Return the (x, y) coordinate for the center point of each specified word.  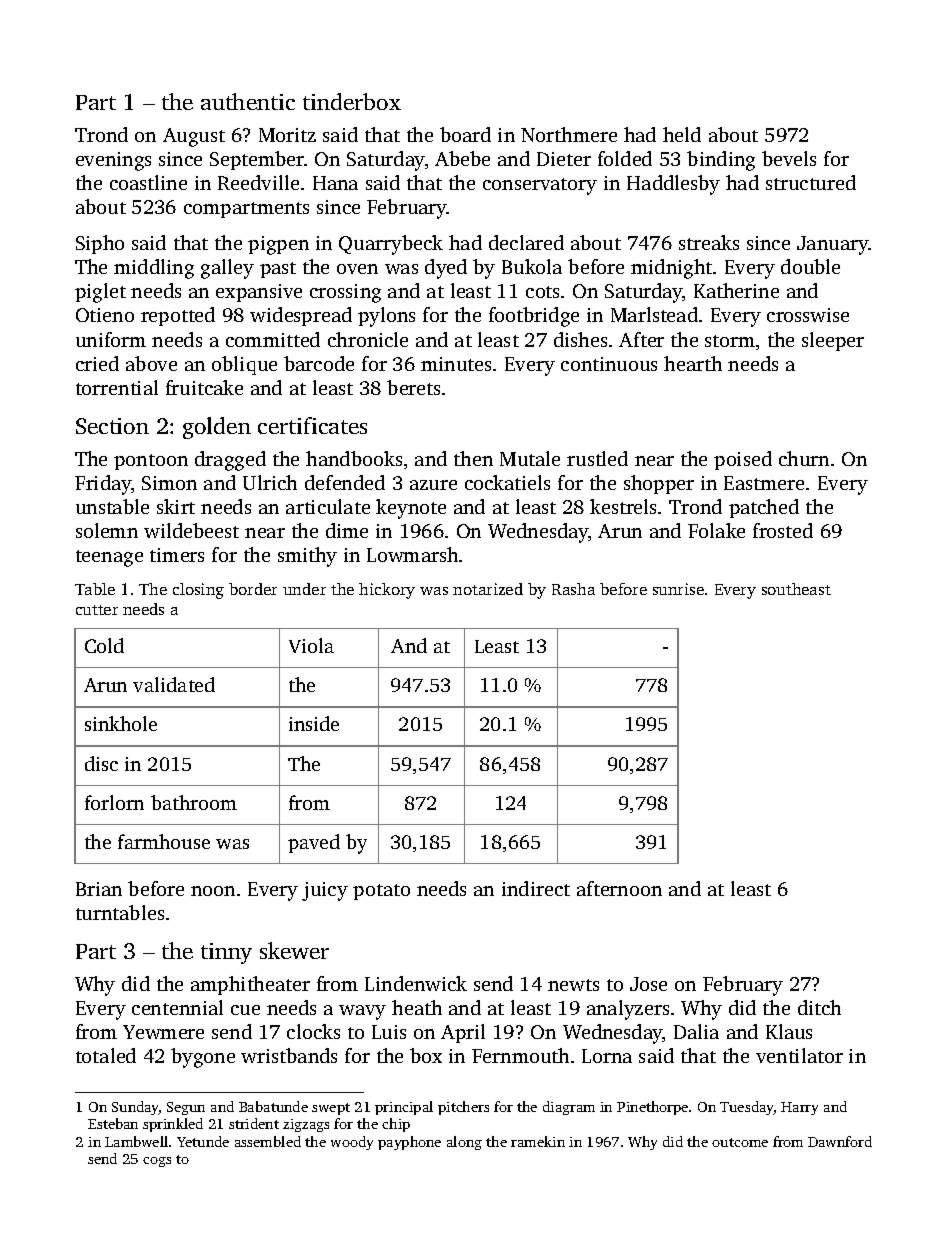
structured (811, 182)
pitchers (463, 1108)
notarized (488, 589)
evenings (113, 161)
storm (730, 341)
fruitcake (204, 387)
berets (413, 387)
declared (526, 242)
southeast (796, 589)
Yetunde (203, 1141)
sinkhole (121, 723)
